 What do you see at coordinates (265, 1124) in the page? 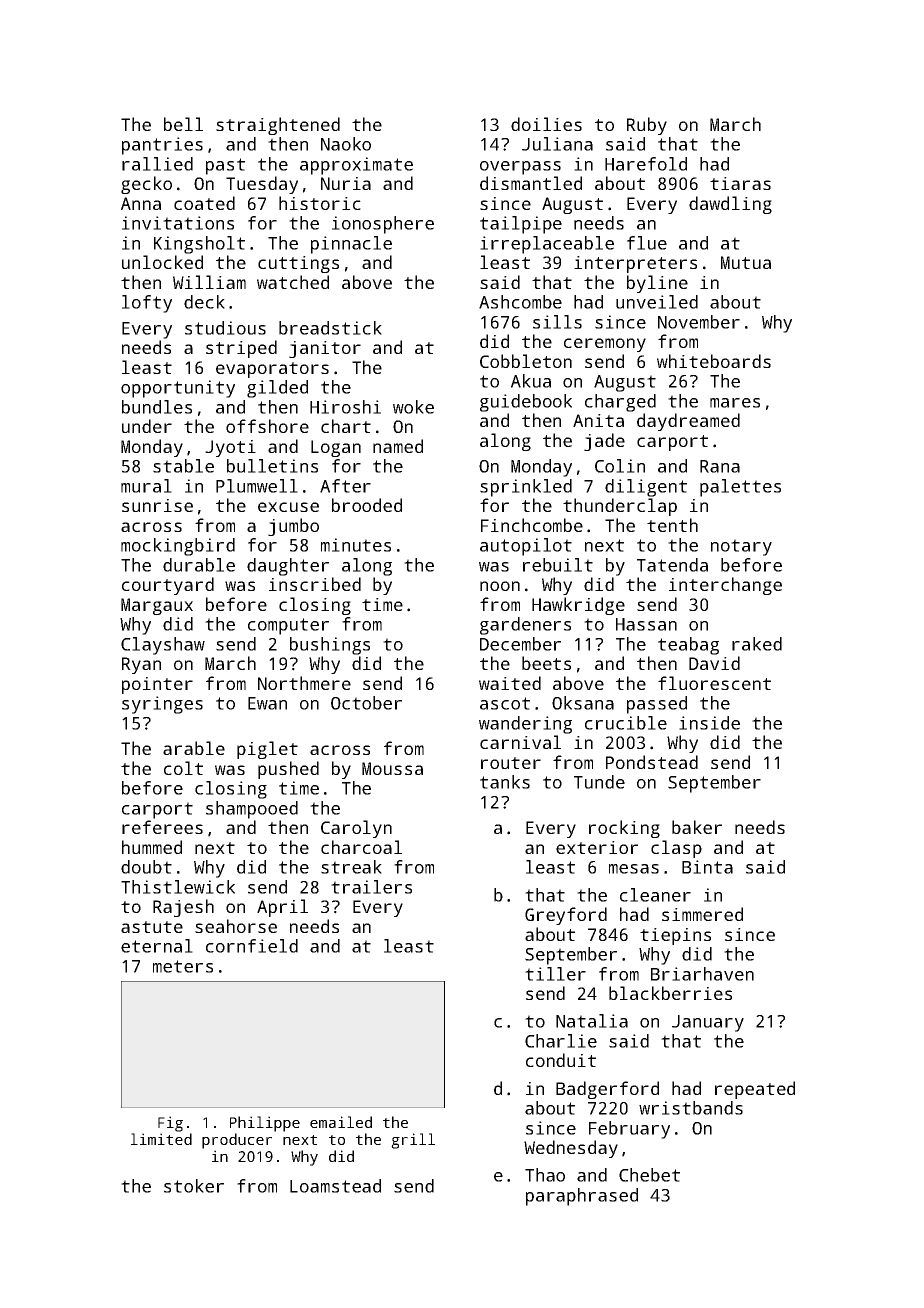
I see `Philippe` at bounding box center [265, 1124].
